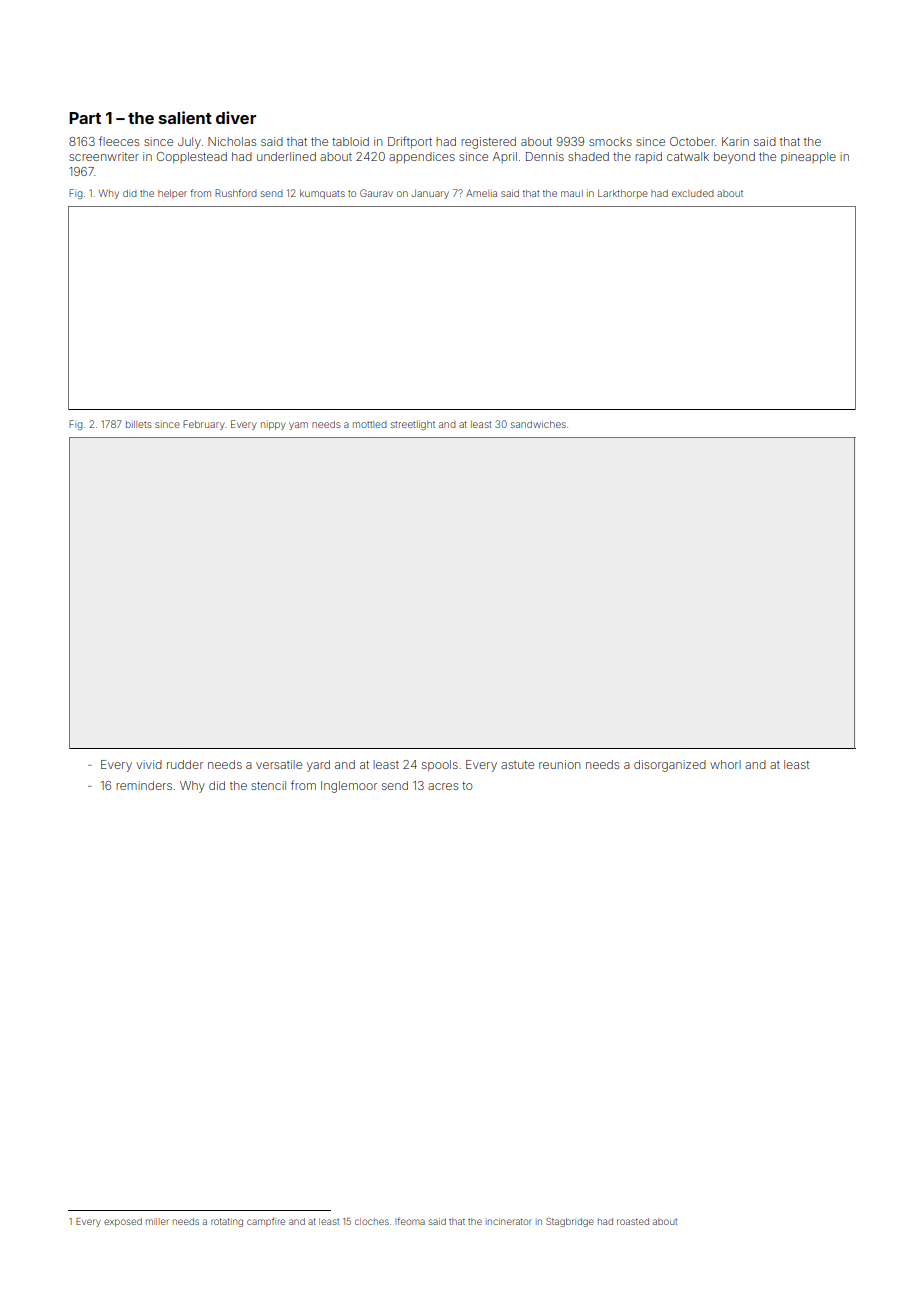 This page has width=924, height=1308. Describe the element at coordinates (85, 118) in the page. I see `Part` at that location.
